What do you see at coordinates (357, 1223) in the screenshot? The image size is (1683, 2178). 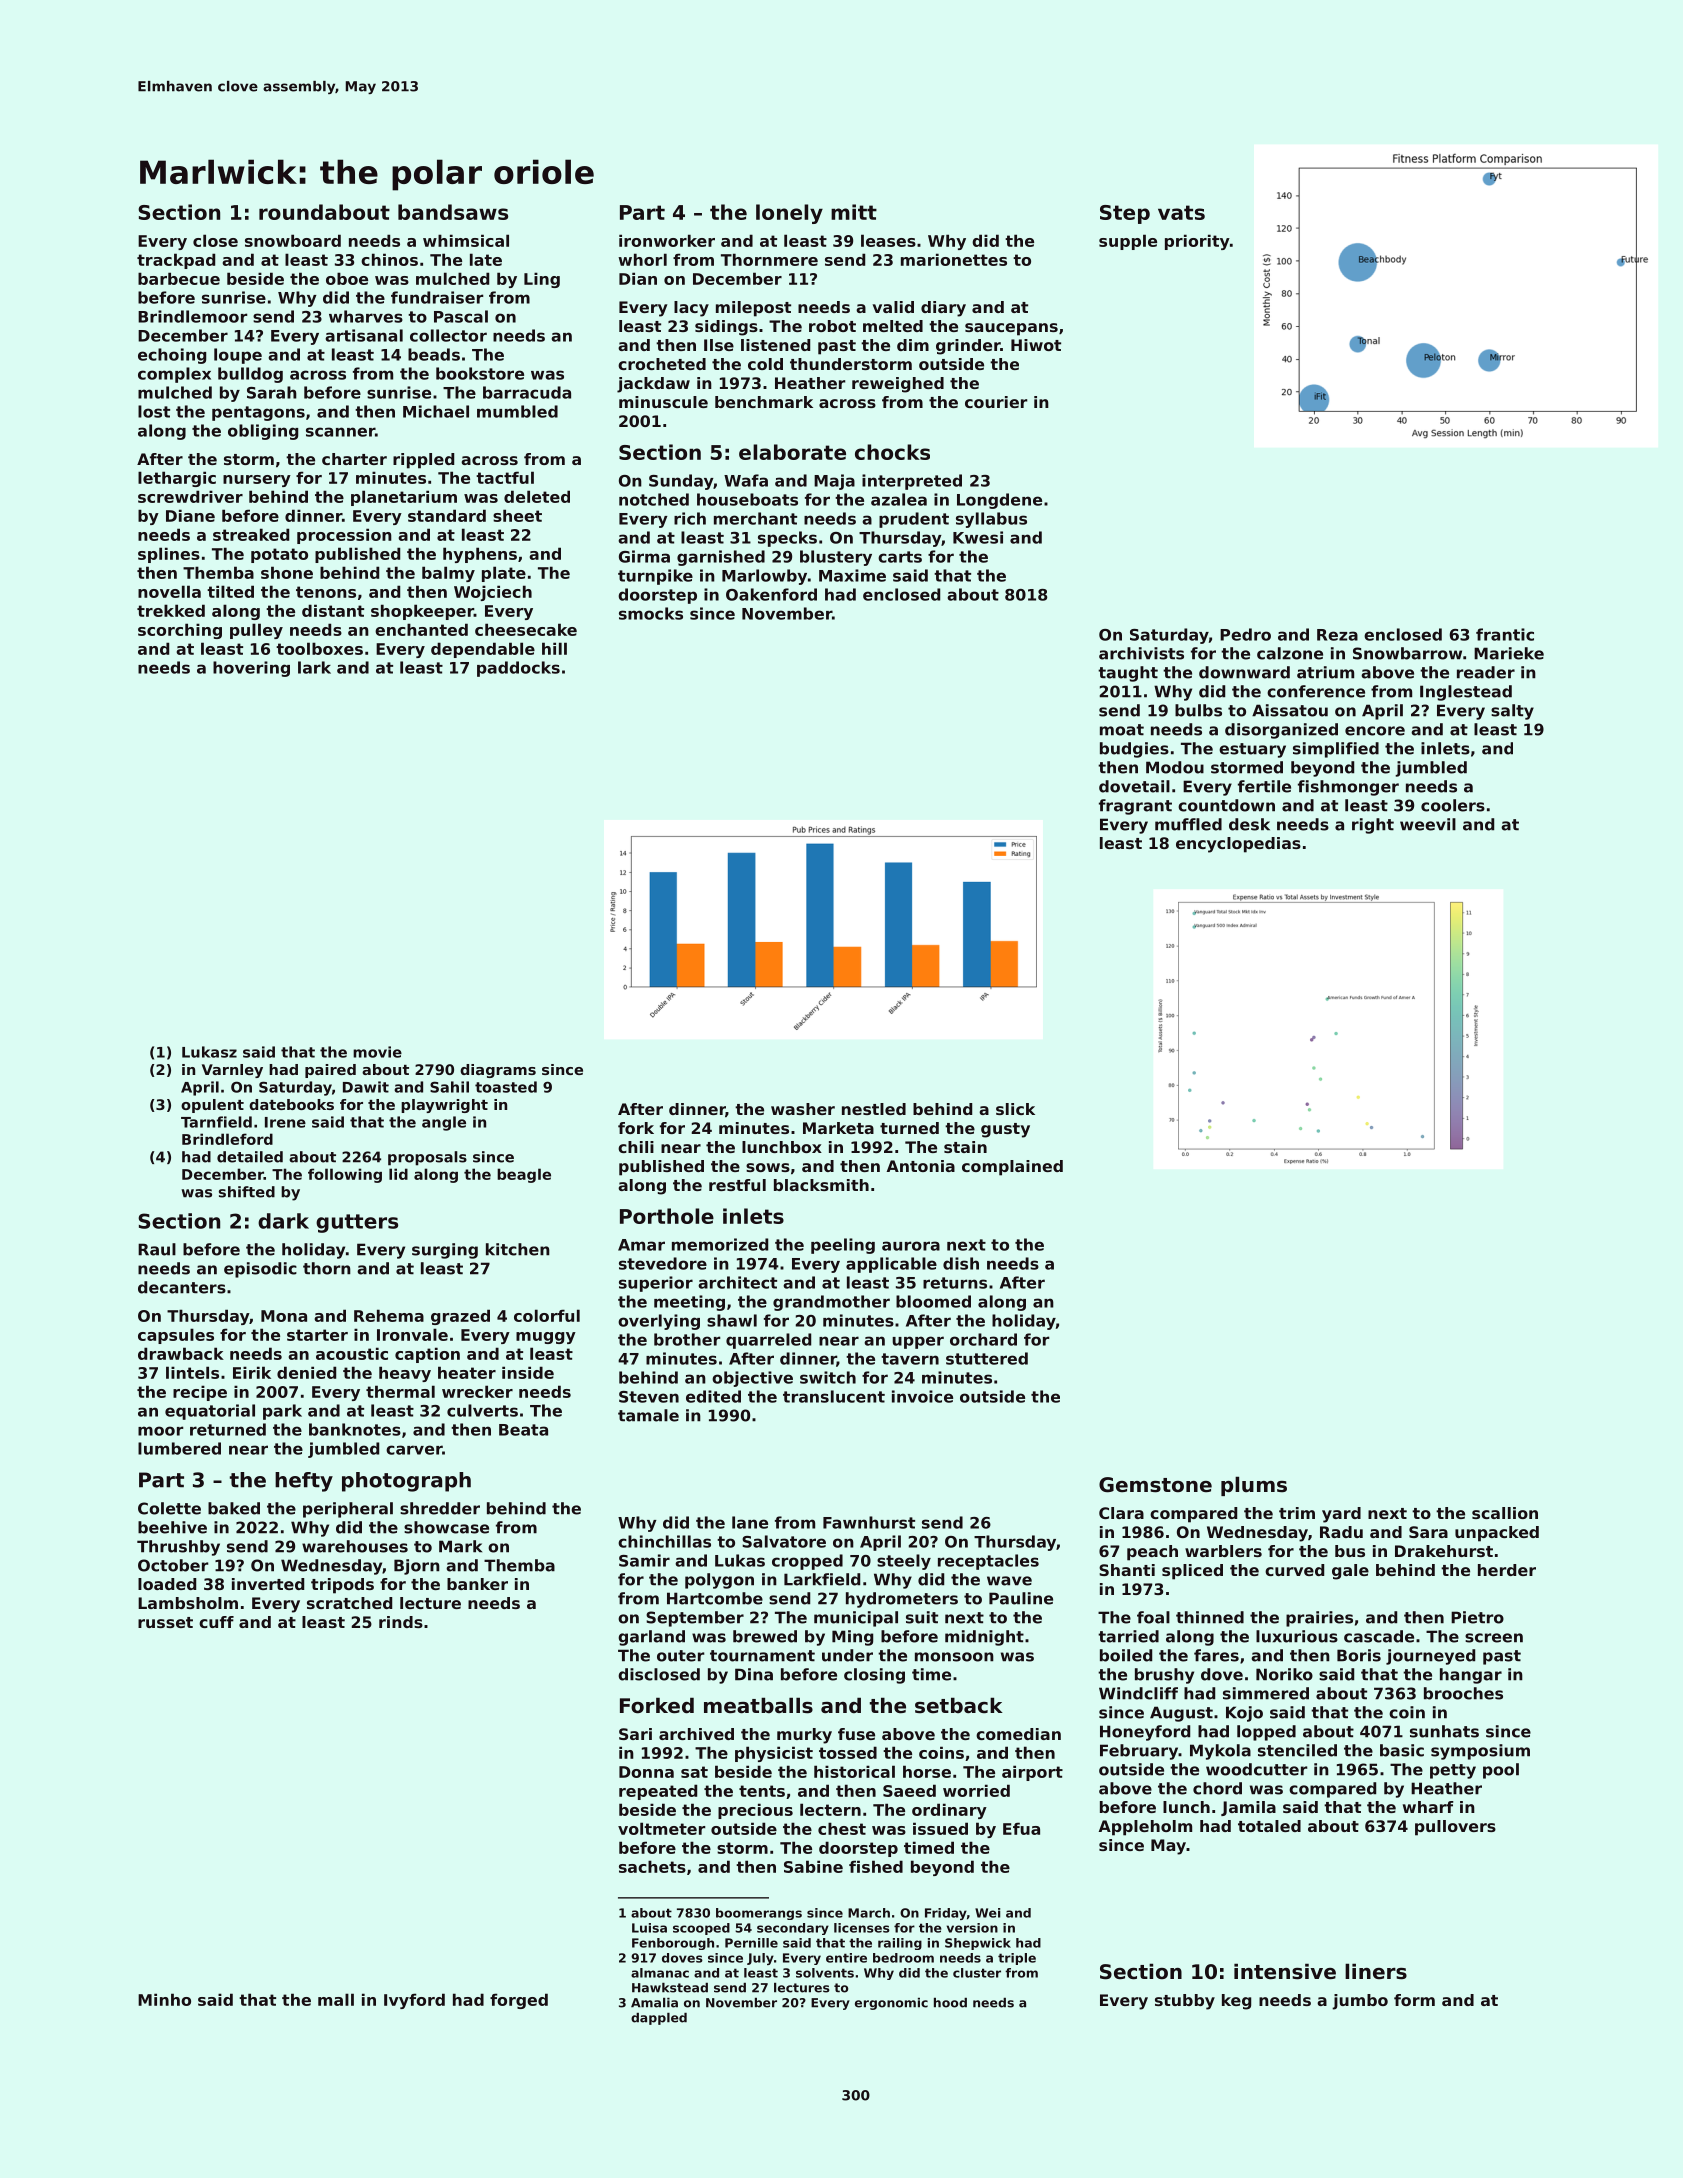 I see `gutters` at bounding box center [357, 1223].
